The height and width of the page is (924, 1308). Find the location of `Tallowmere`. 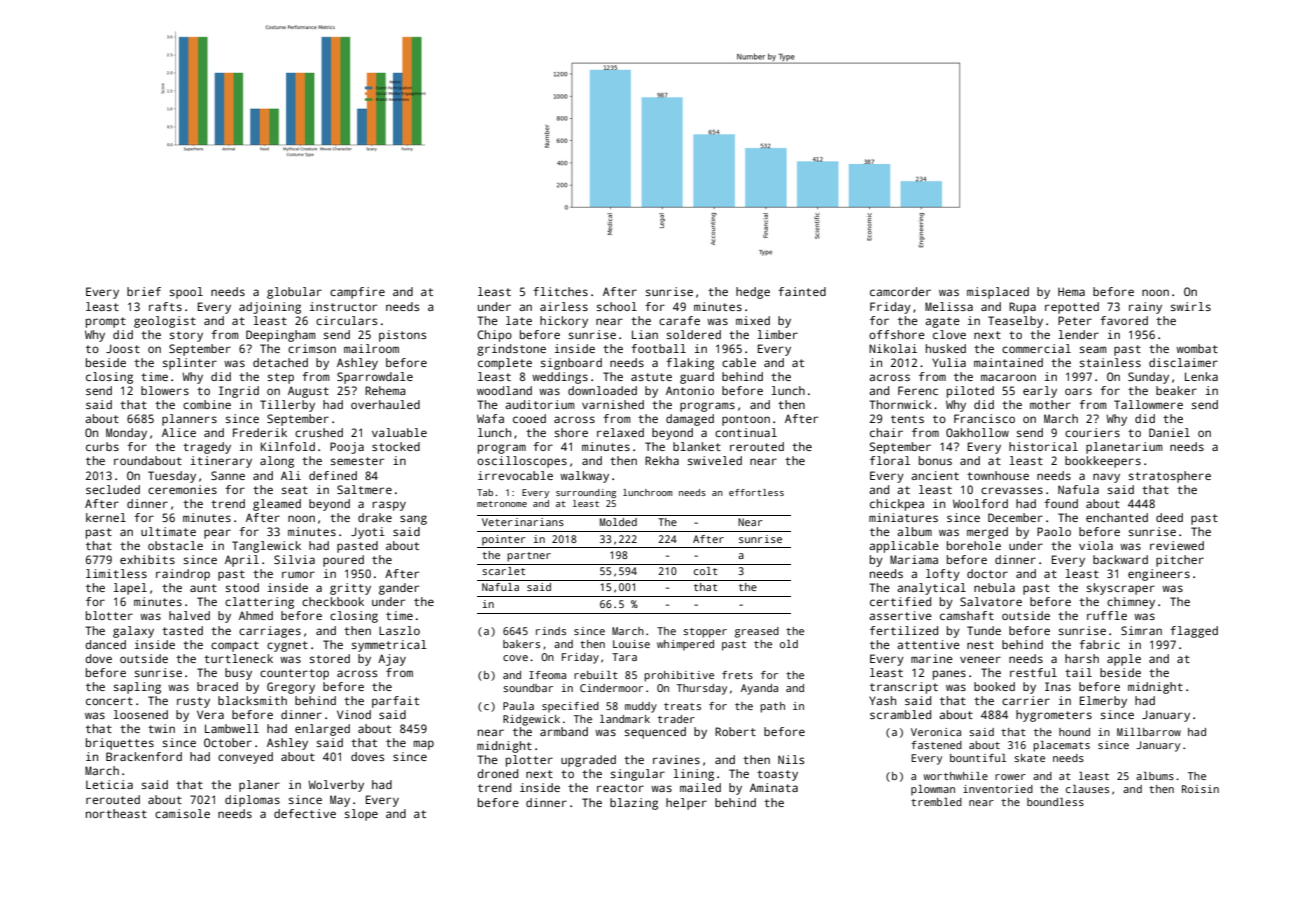

Tallowmere is located at coordinates (1148, 404).
